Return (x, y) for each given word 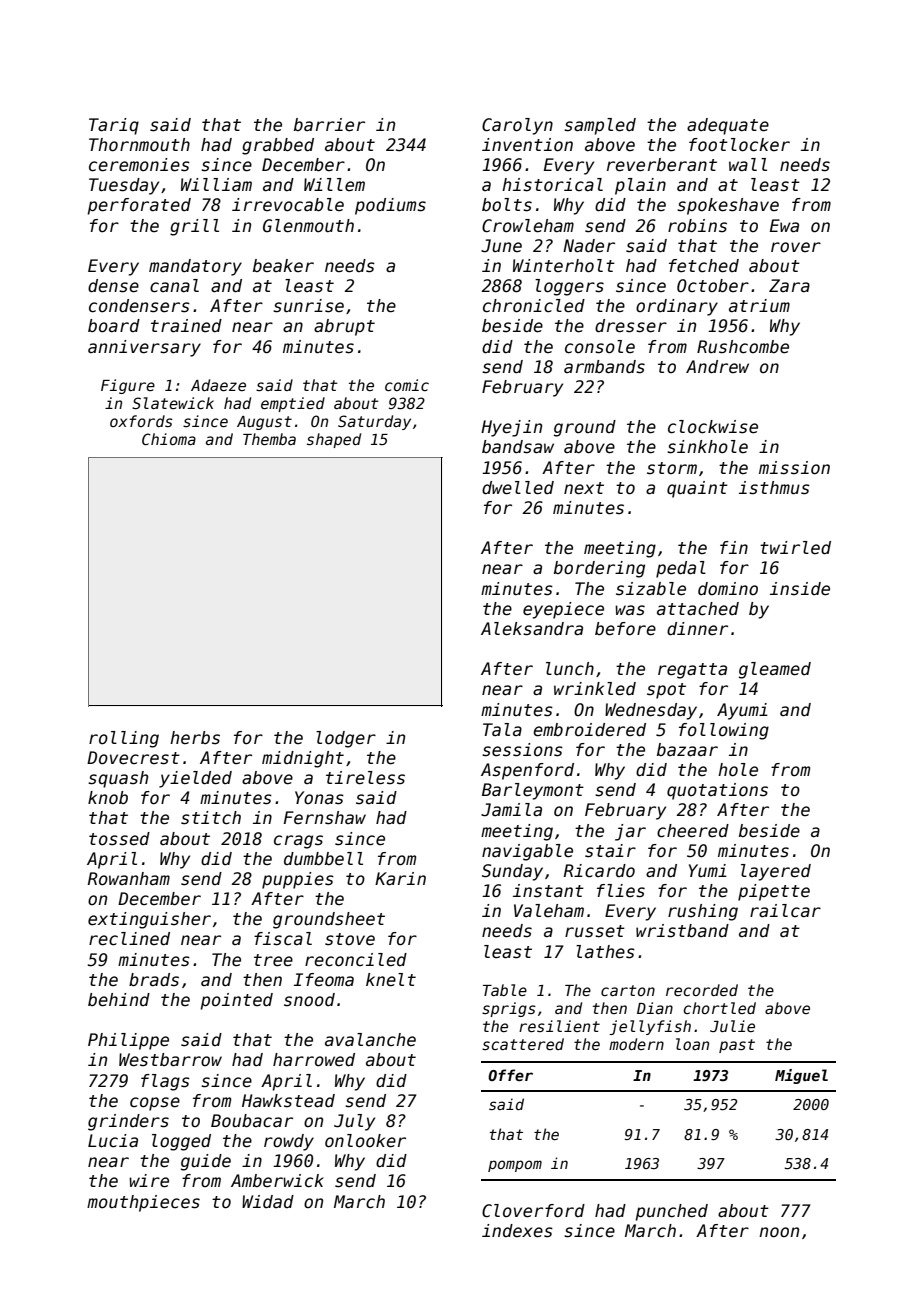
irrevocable (288, 205)
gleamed (775, 670)
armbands (604, 367)
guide (206, 1162)
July (354, 1122)
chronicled (534, 306)
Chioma (169, 439)
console (600, 347)
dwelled (518, 488)
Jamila (511, 810)
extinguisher (149, 920)
